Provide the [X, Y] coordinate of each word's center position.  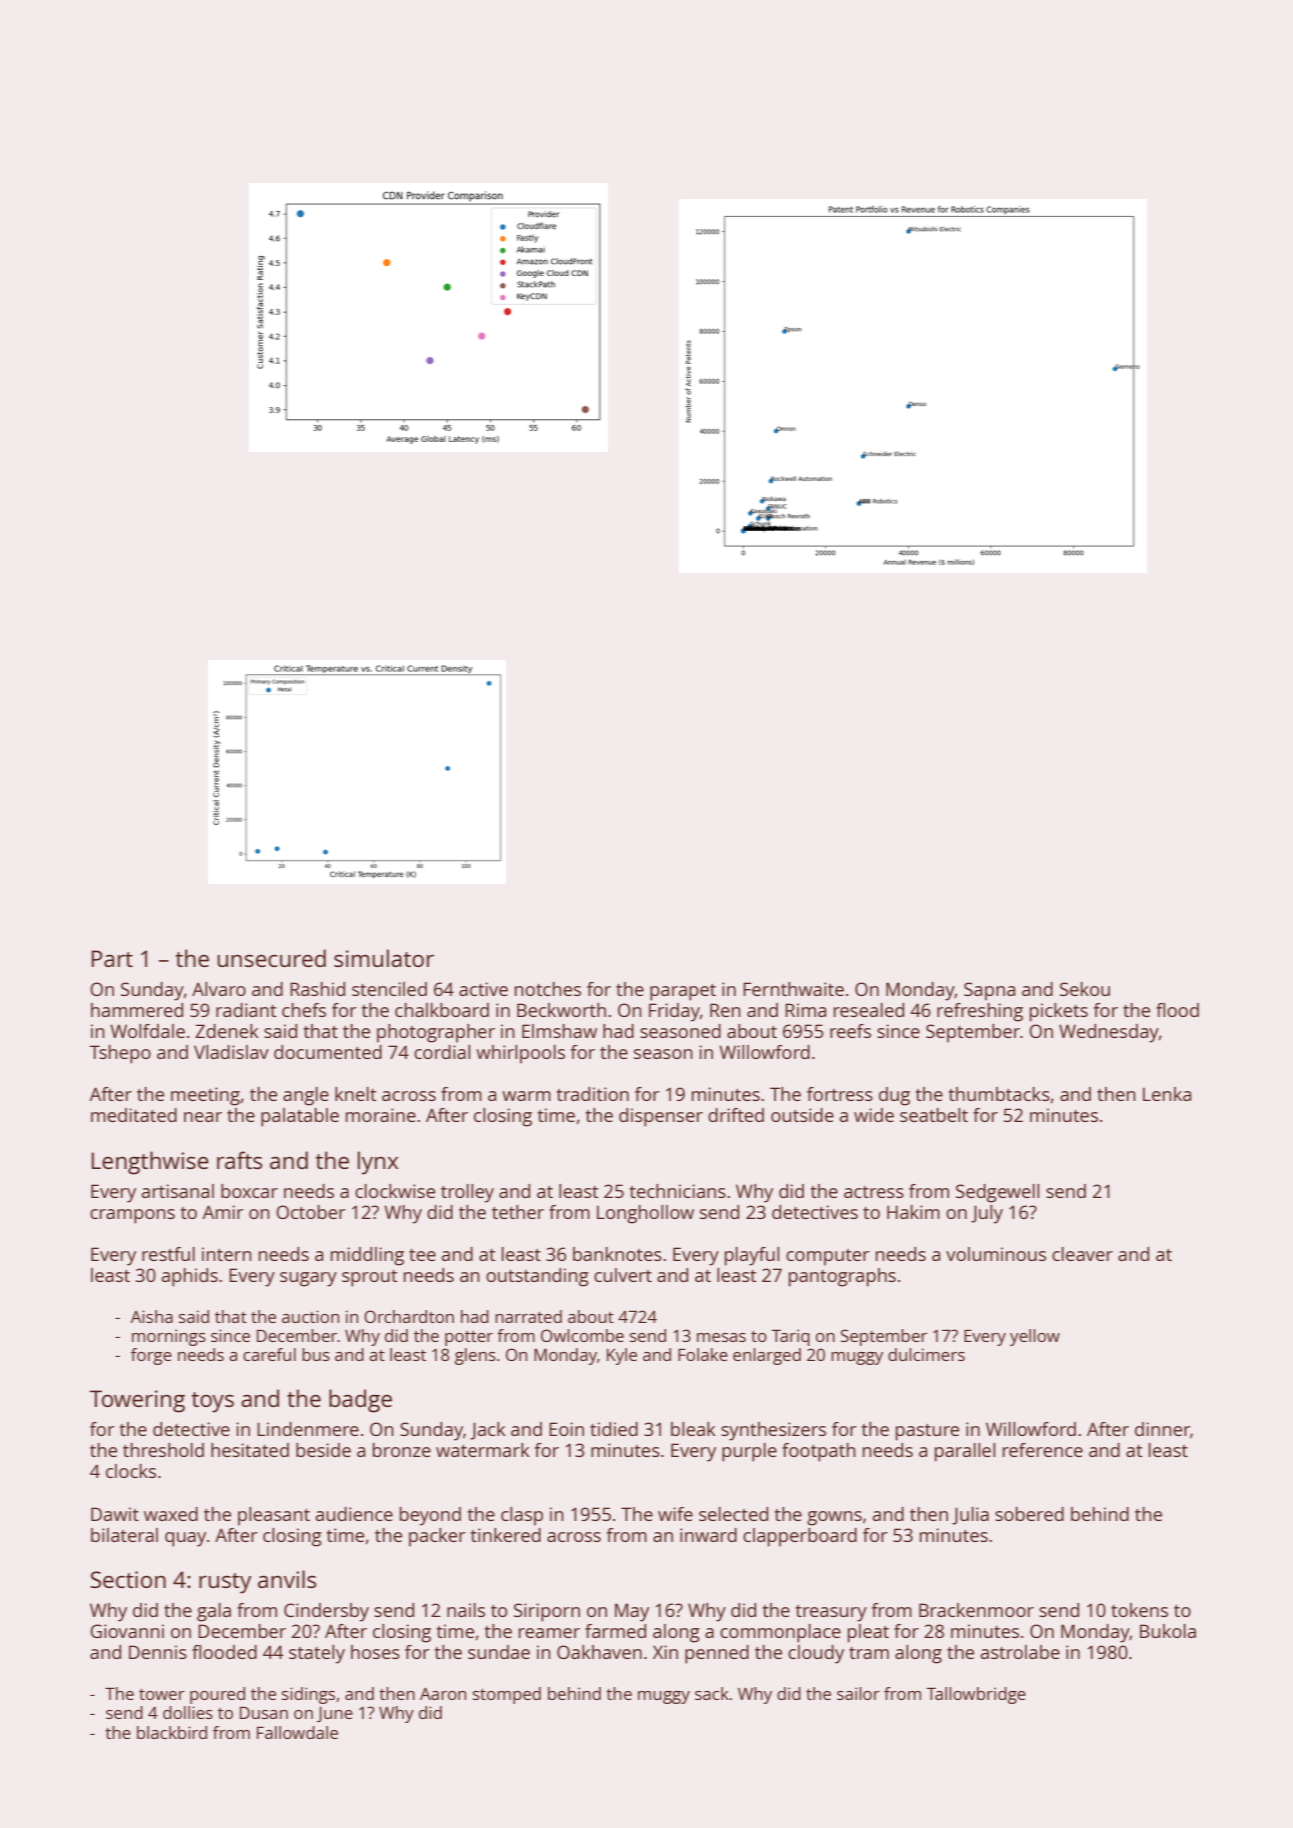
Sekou [1085, 989]
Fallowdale [297, 1732]
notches [548, 989]
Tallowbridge [976, 1695]
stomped [507, 1695]
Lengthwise [150, 1163]
